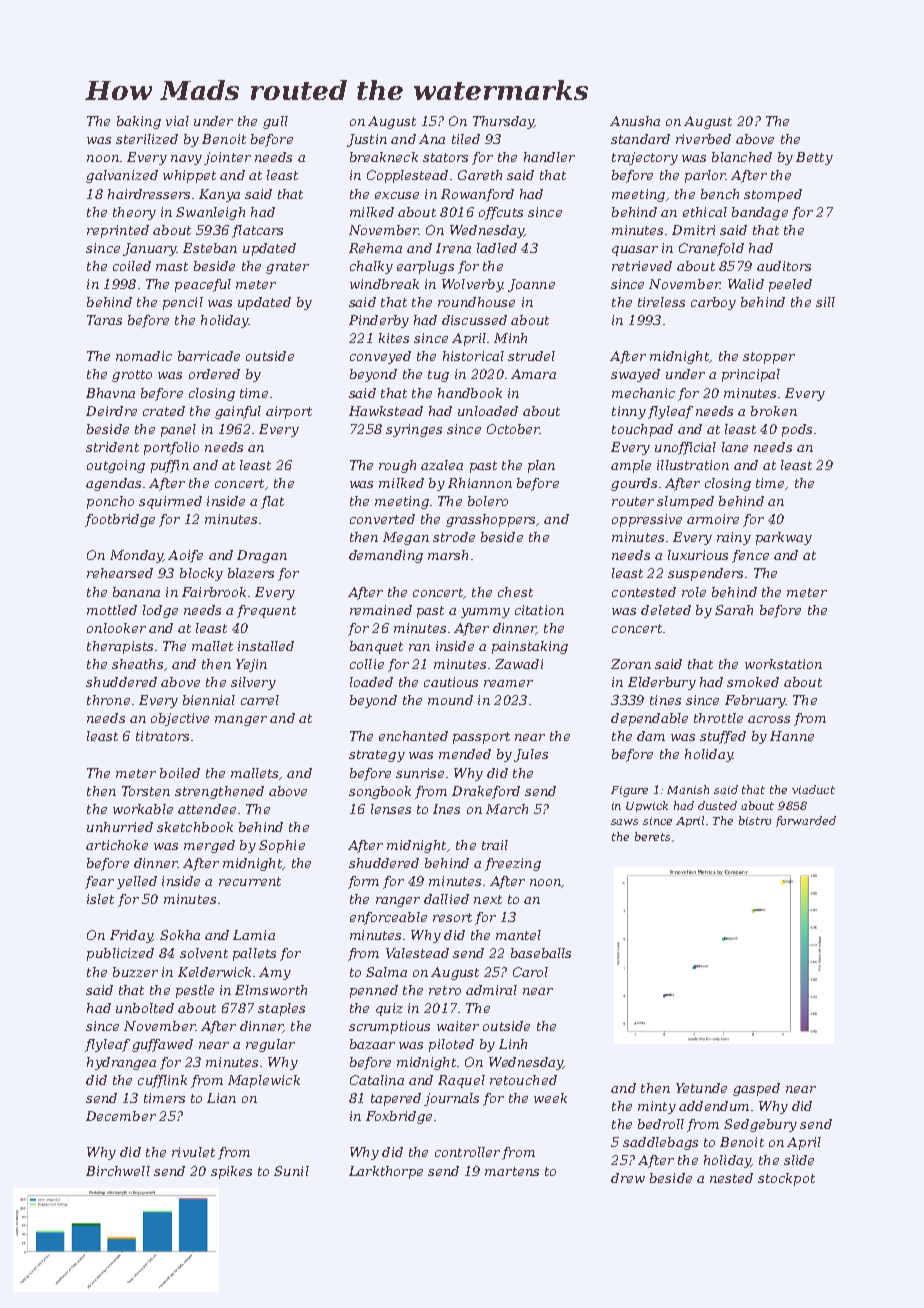 The width and height of the document is (924, 1308). Describe the element at coordinates (666, 610) in the document. I see `deleted` at that location.
